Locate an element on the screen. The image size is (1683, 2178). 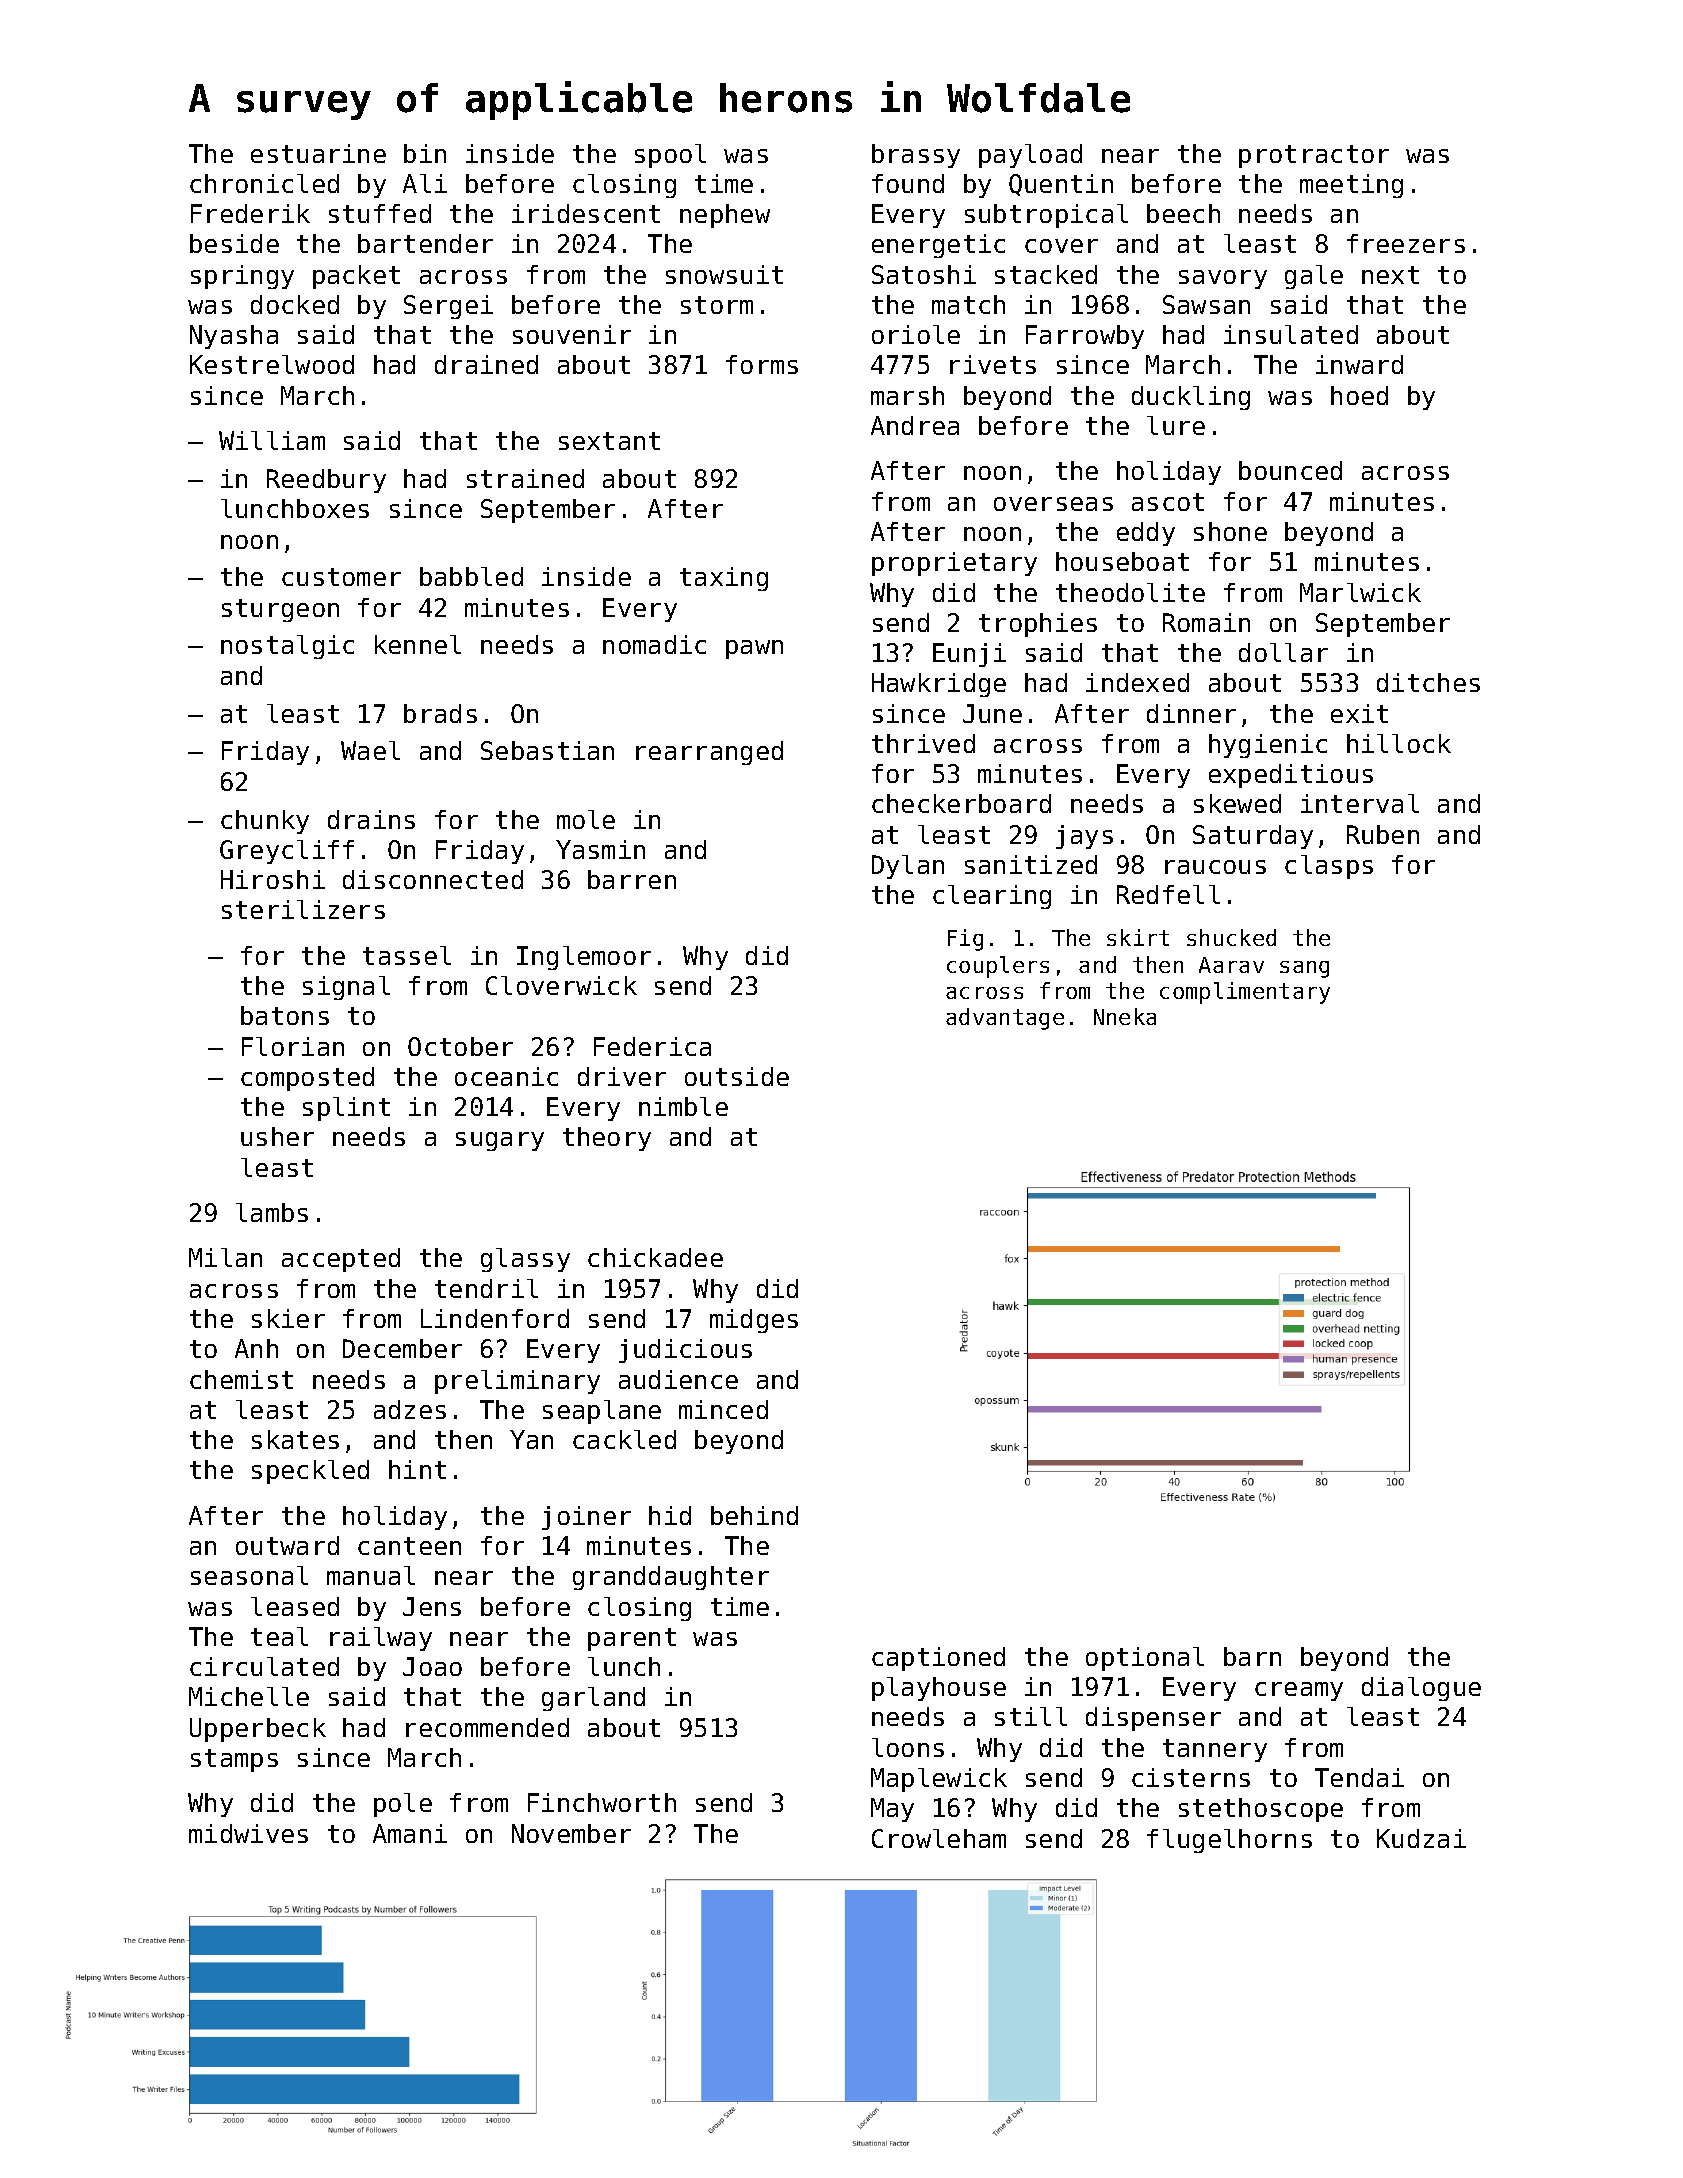
sang is located at coordinates (1304, 969).
